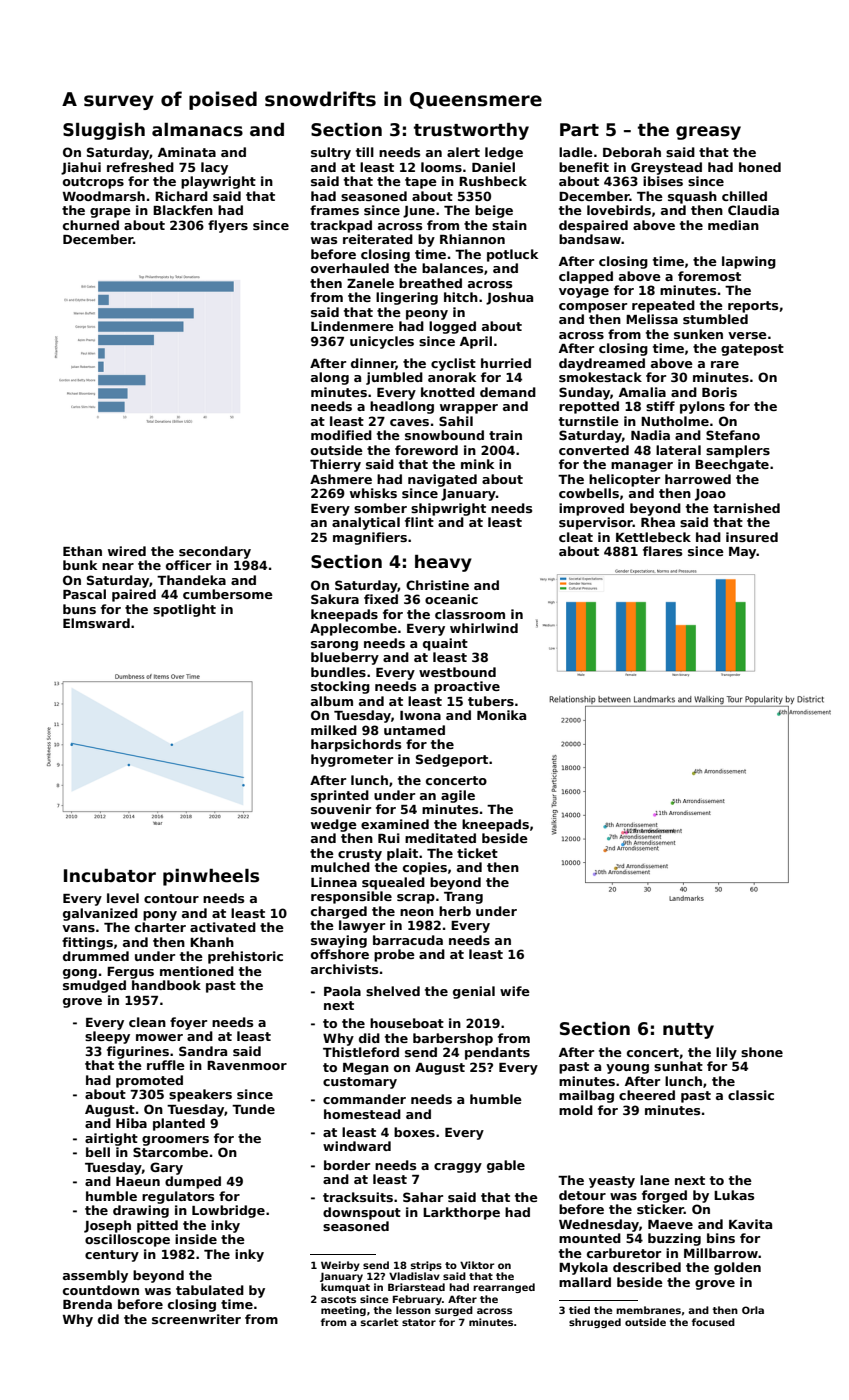 The height and width of the screenshot is (1400, 849). I want to click on greasy, so click(708, 133).
